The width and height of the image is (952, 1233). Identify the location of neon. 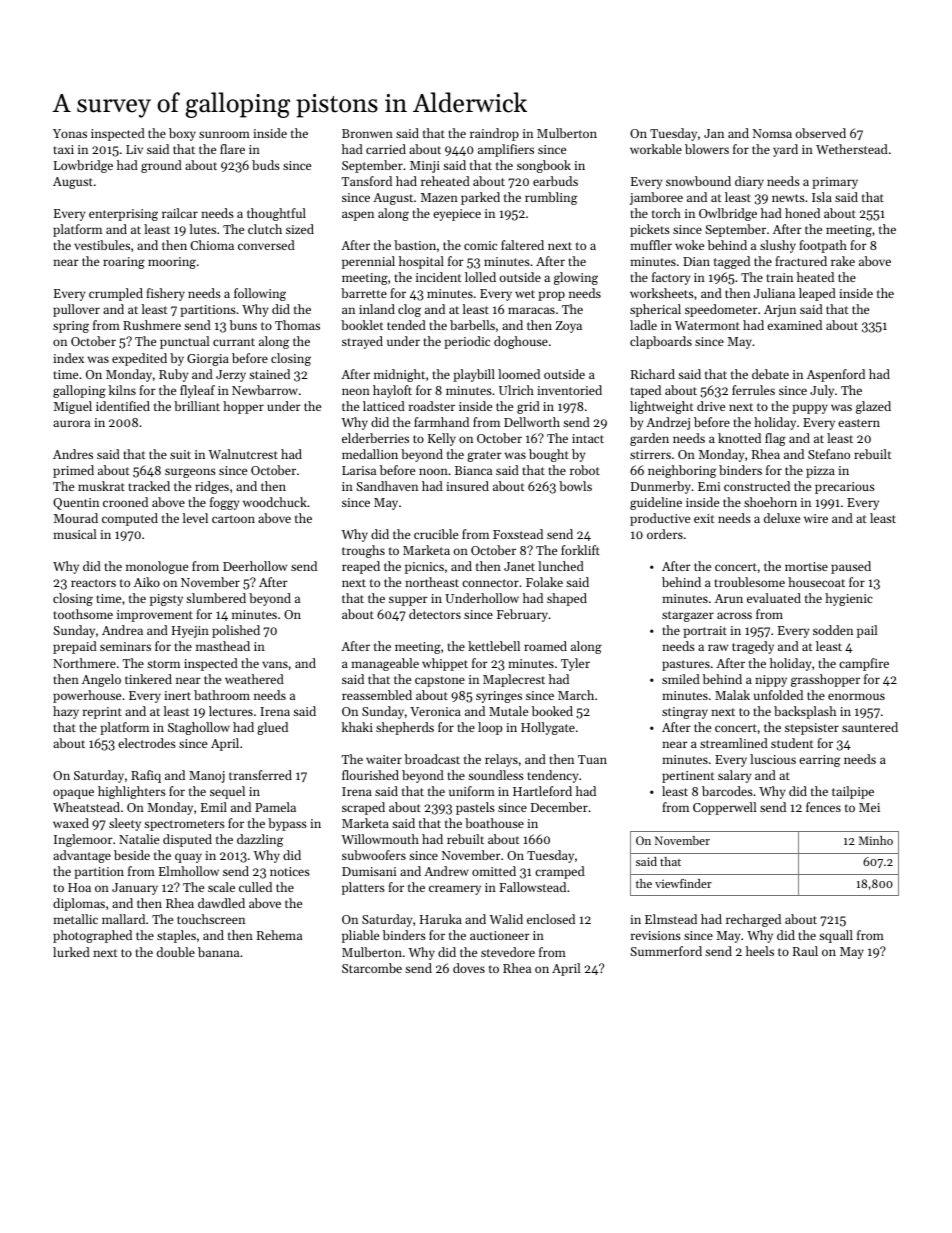
(356, 391).
